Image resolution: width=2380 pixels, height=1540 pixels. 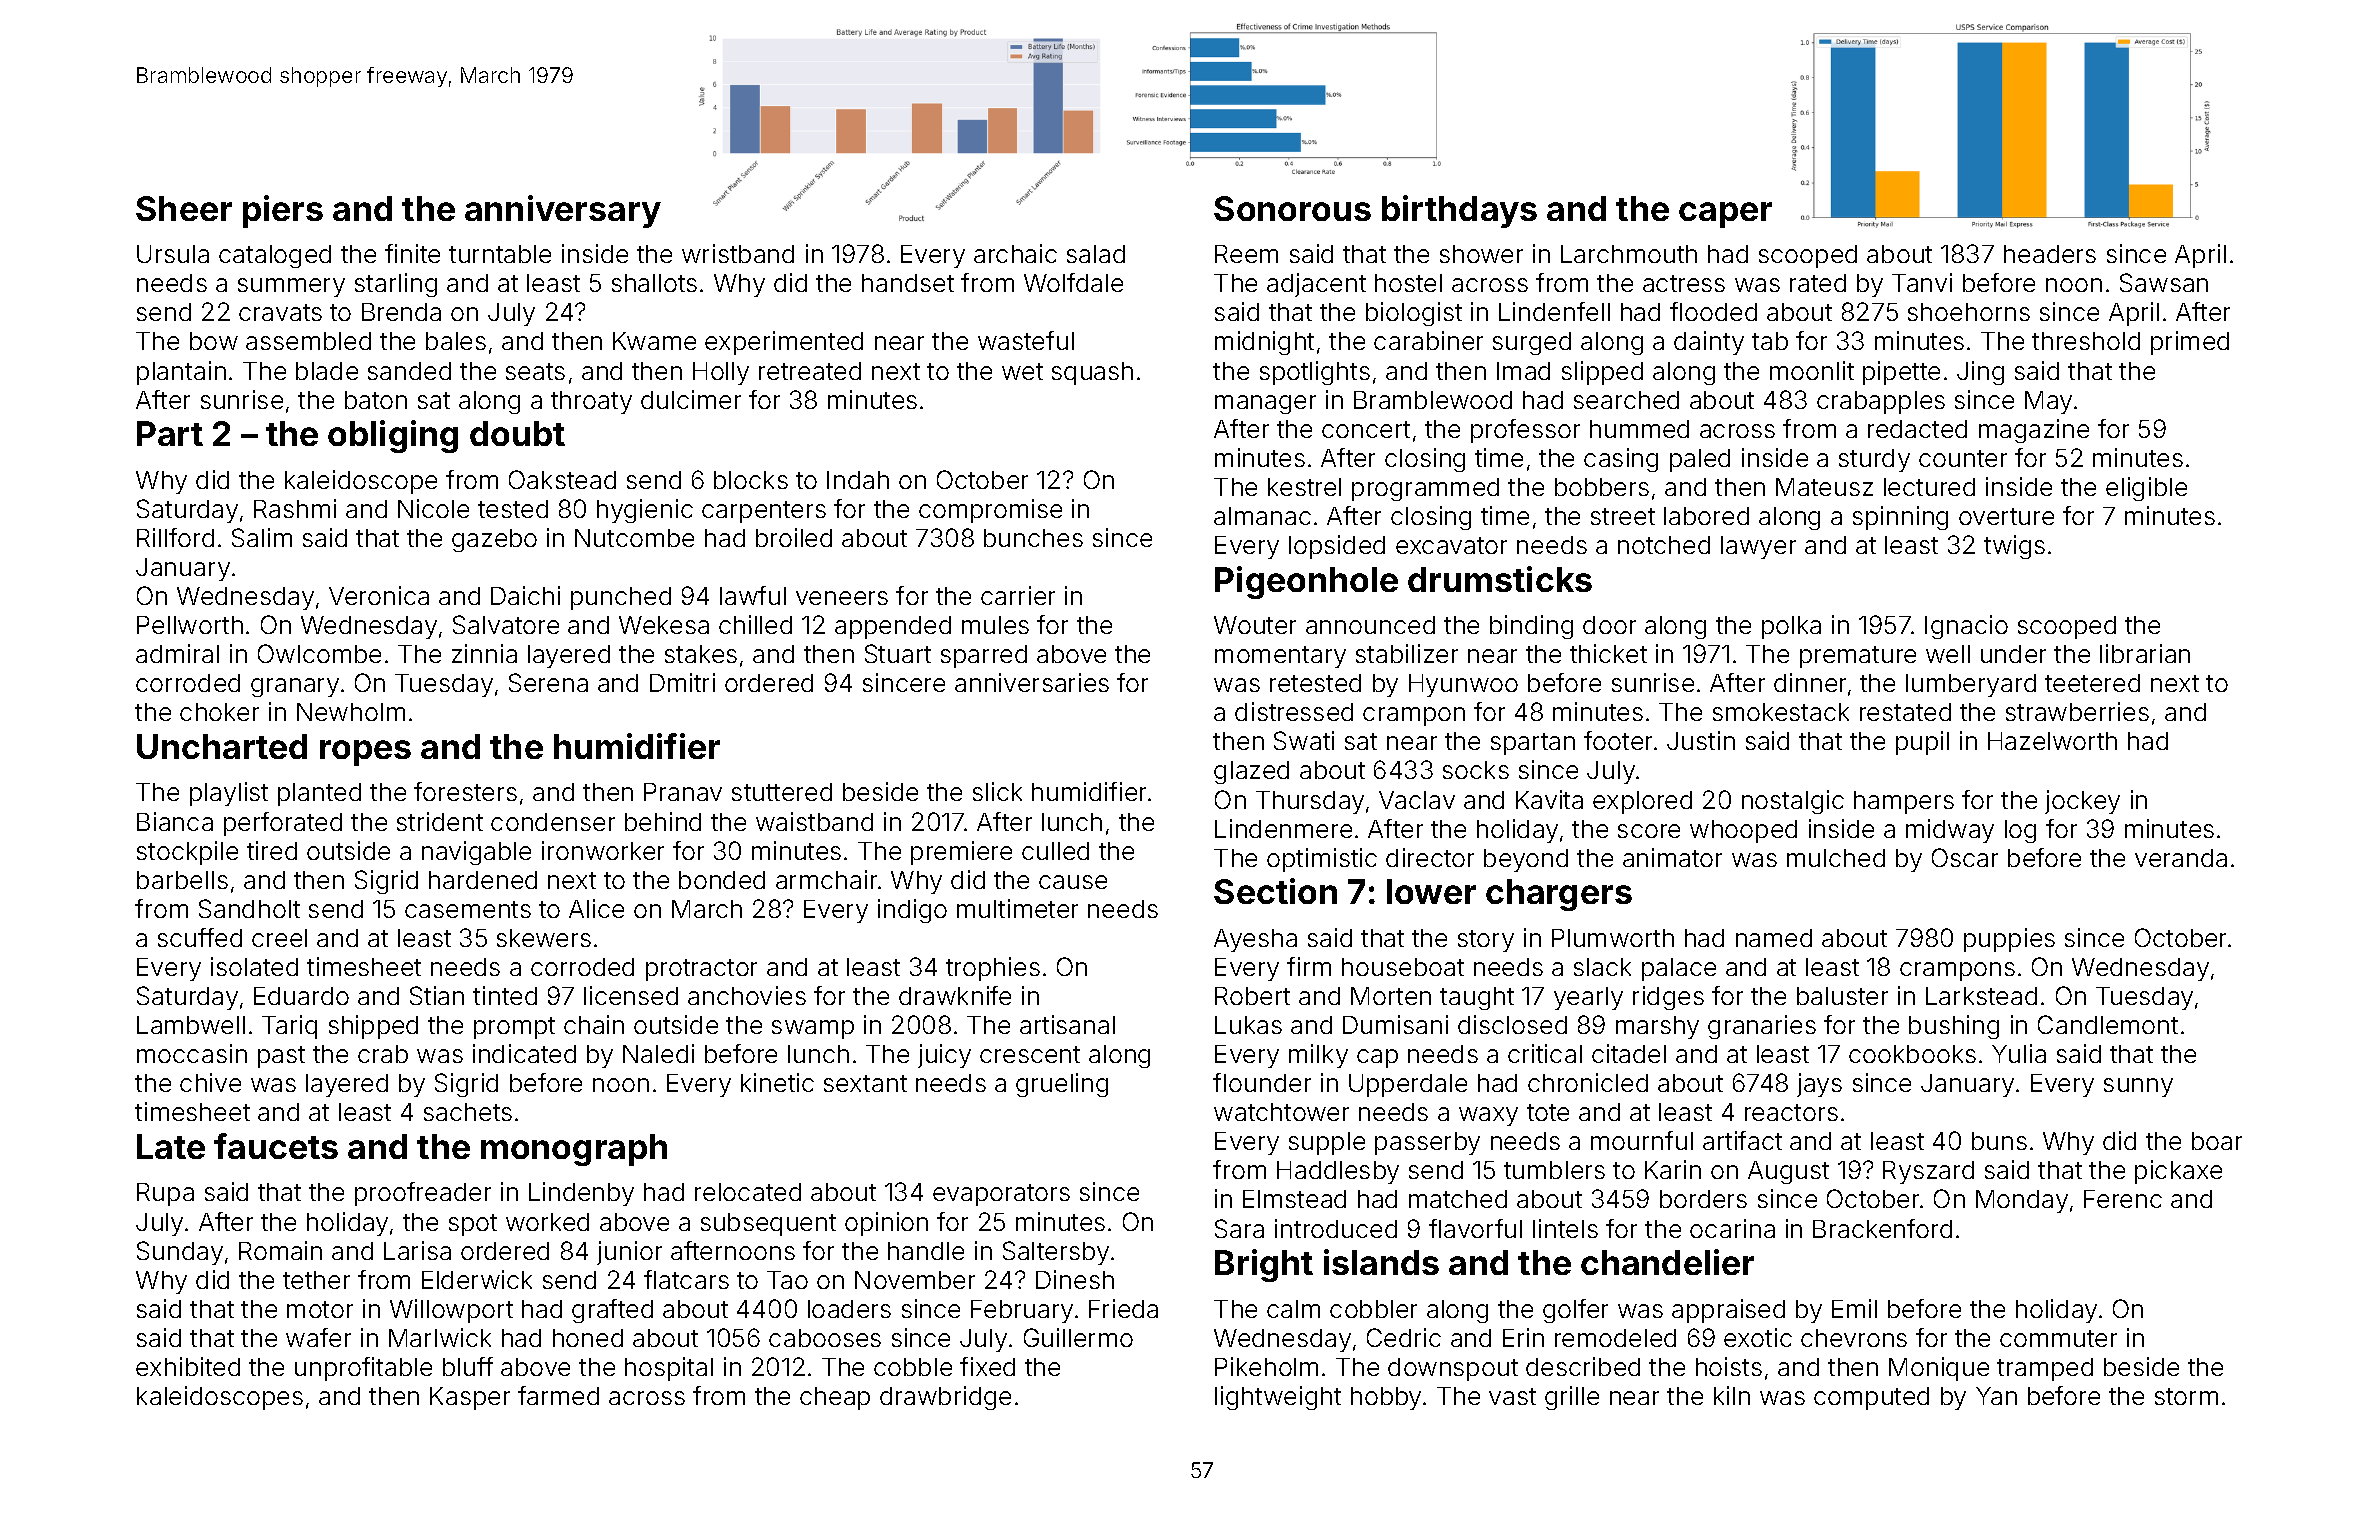 I want to click on eligible, so click(x=2146, y=489).
